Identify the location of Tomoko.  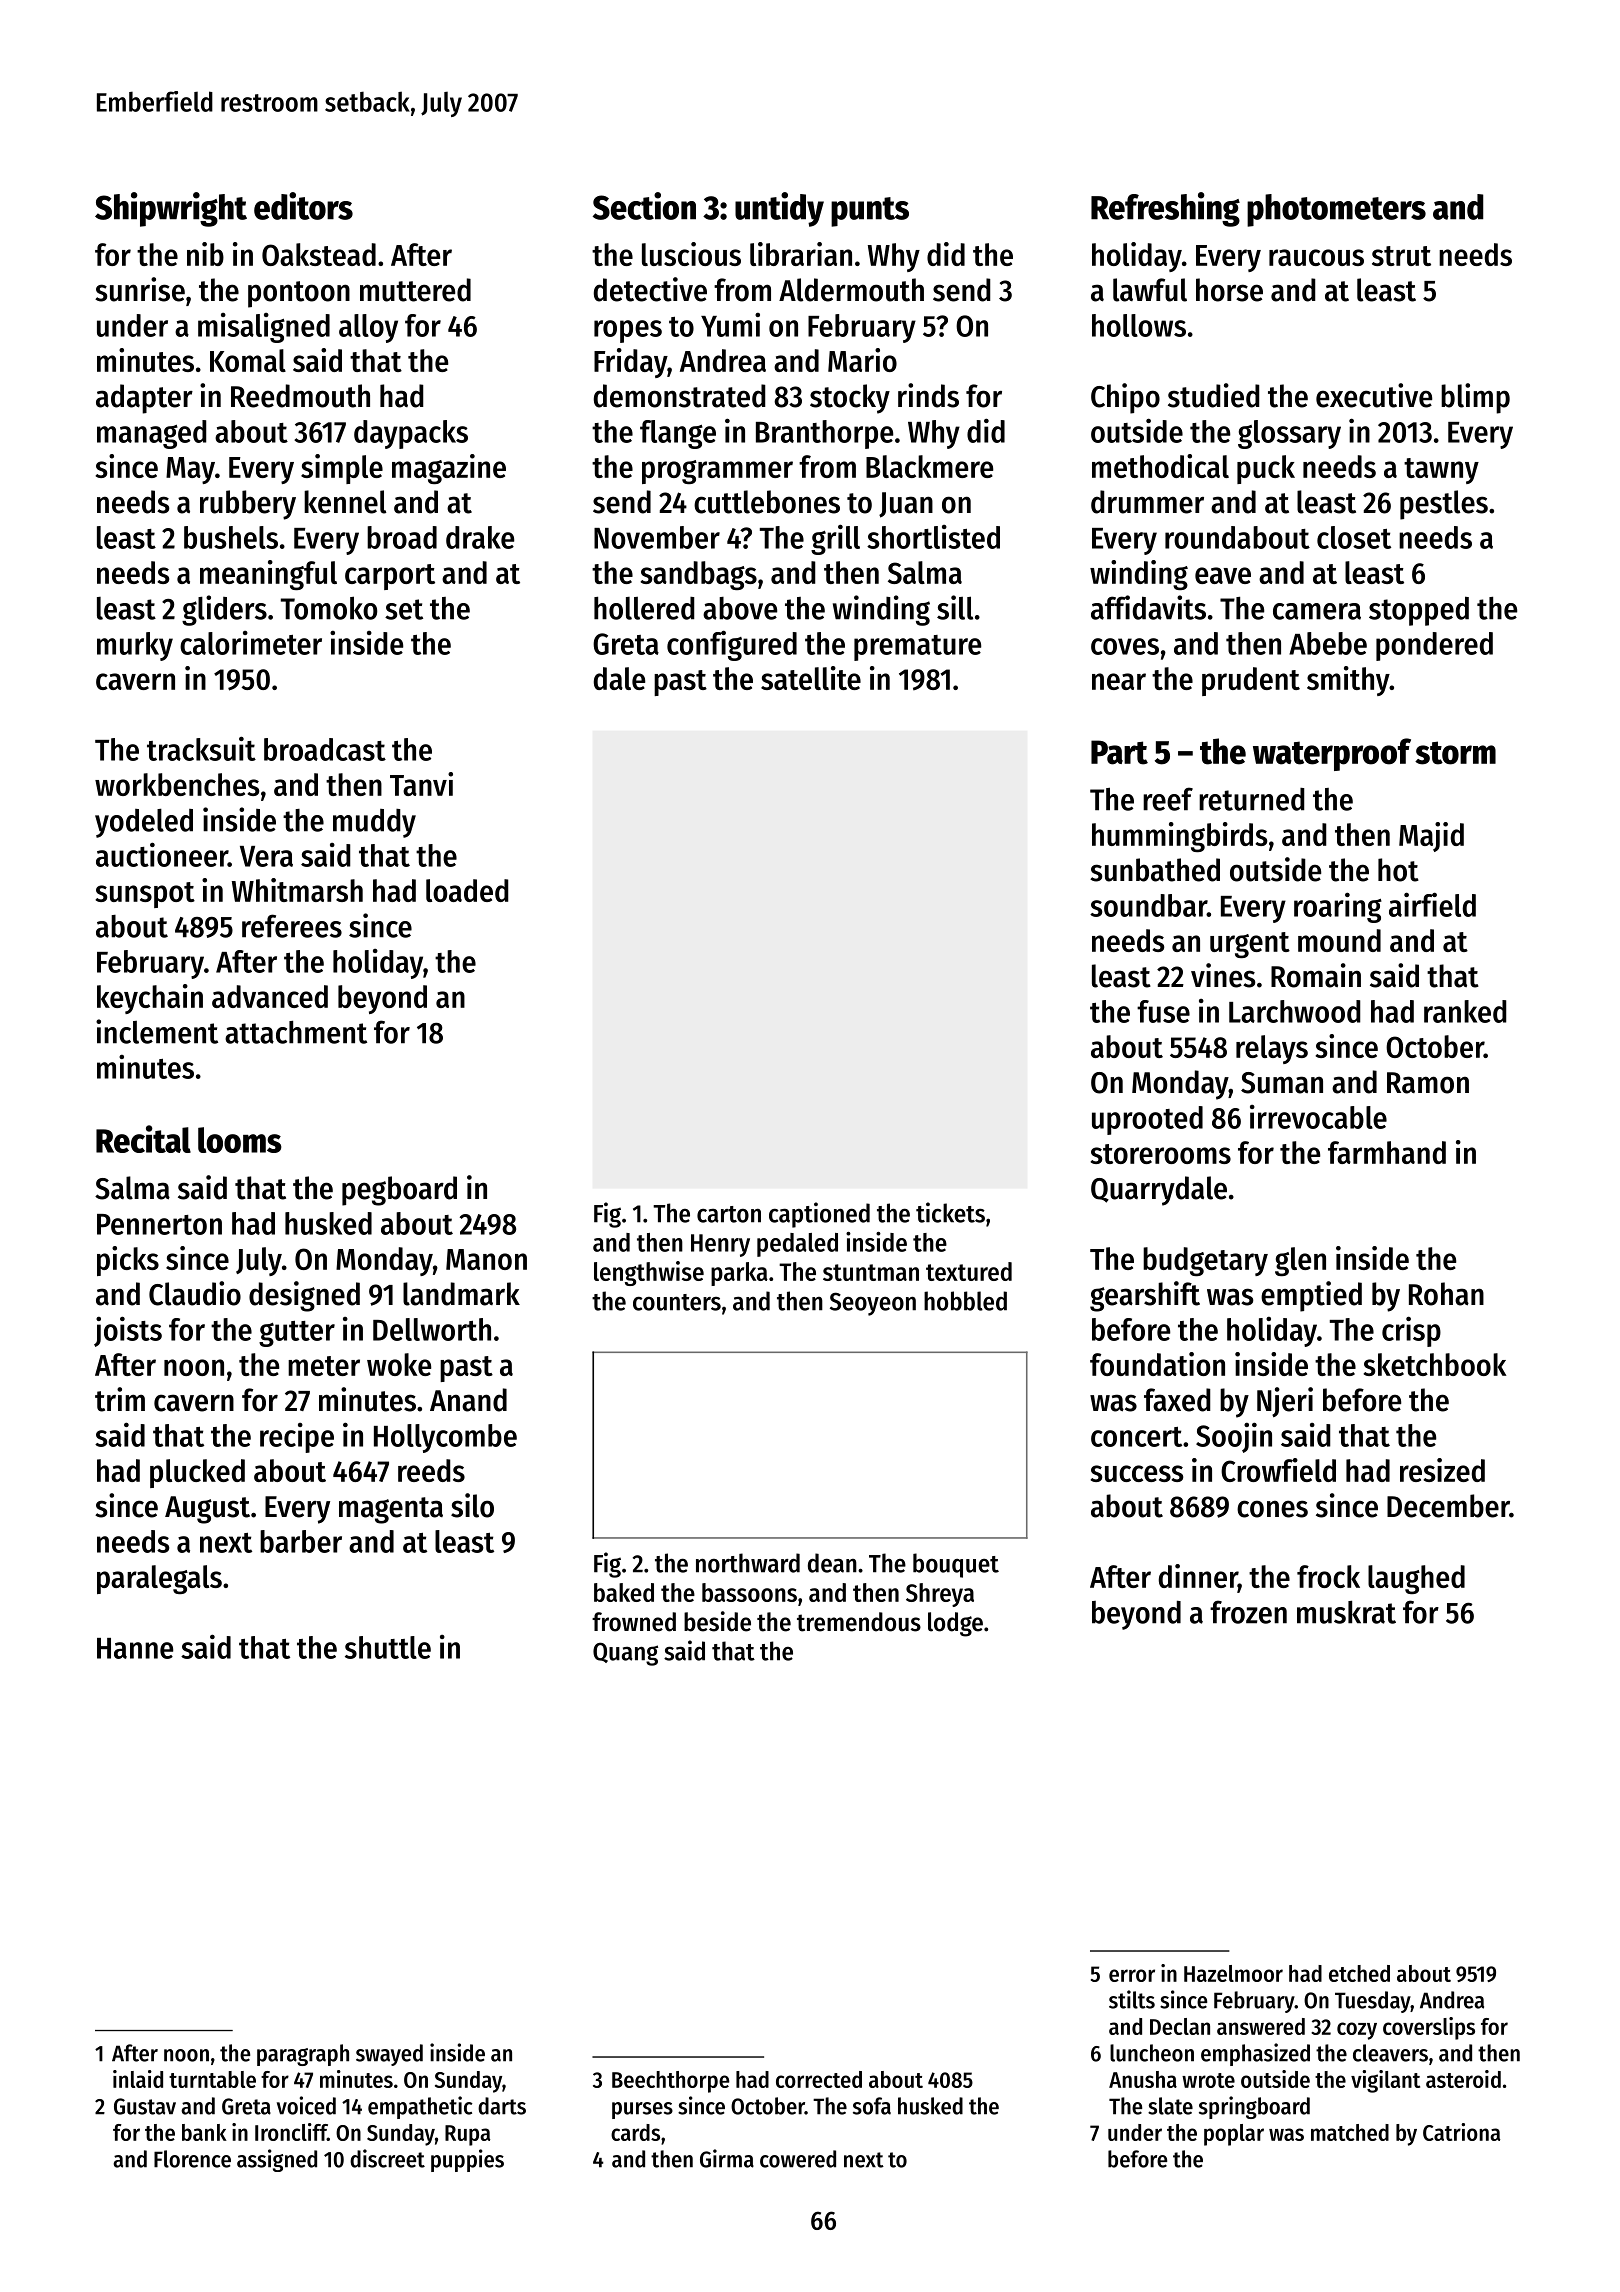
(329, 608).
